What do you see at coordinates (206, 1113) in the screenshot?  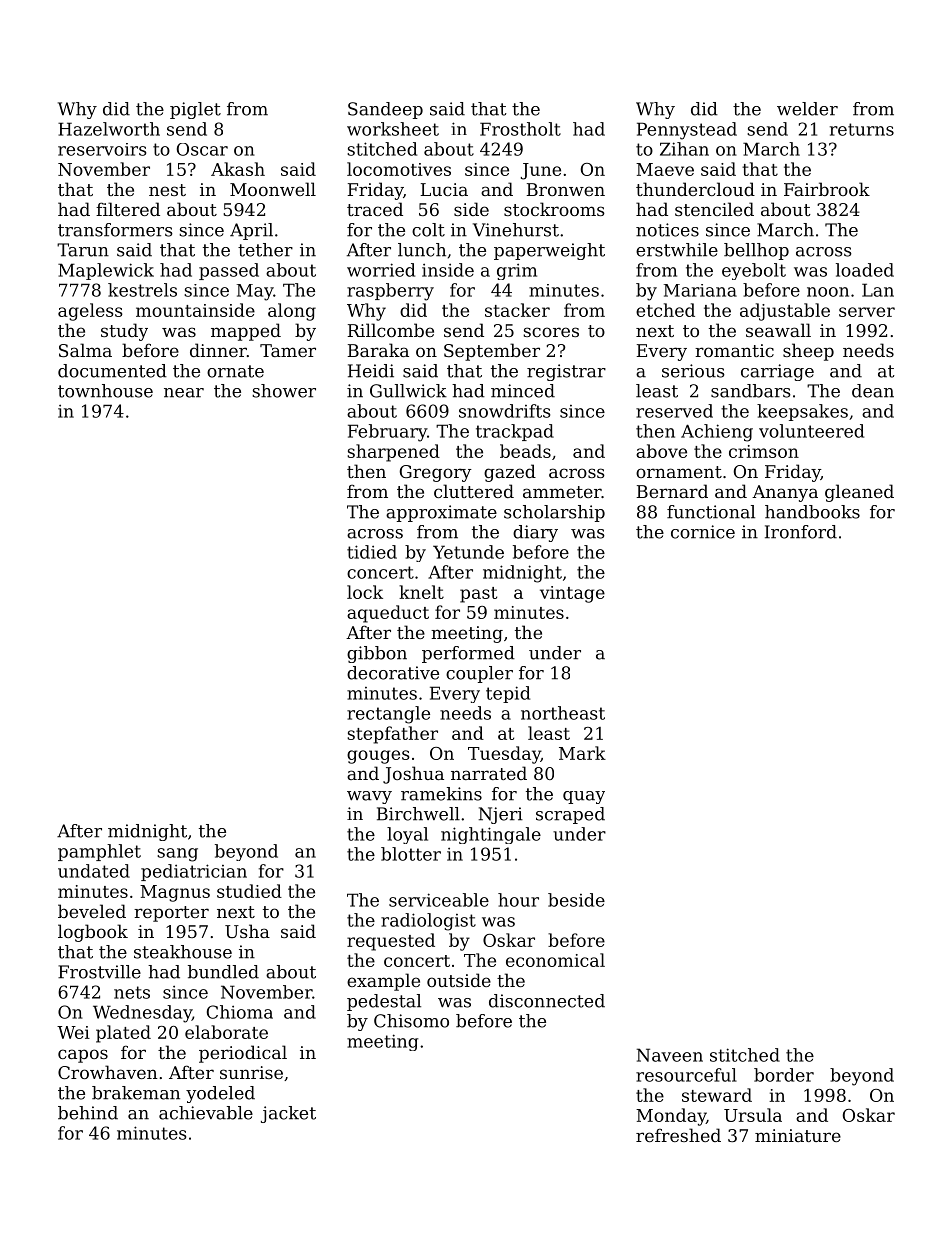 I see `achievable` at bounding box center [206, 1113].
